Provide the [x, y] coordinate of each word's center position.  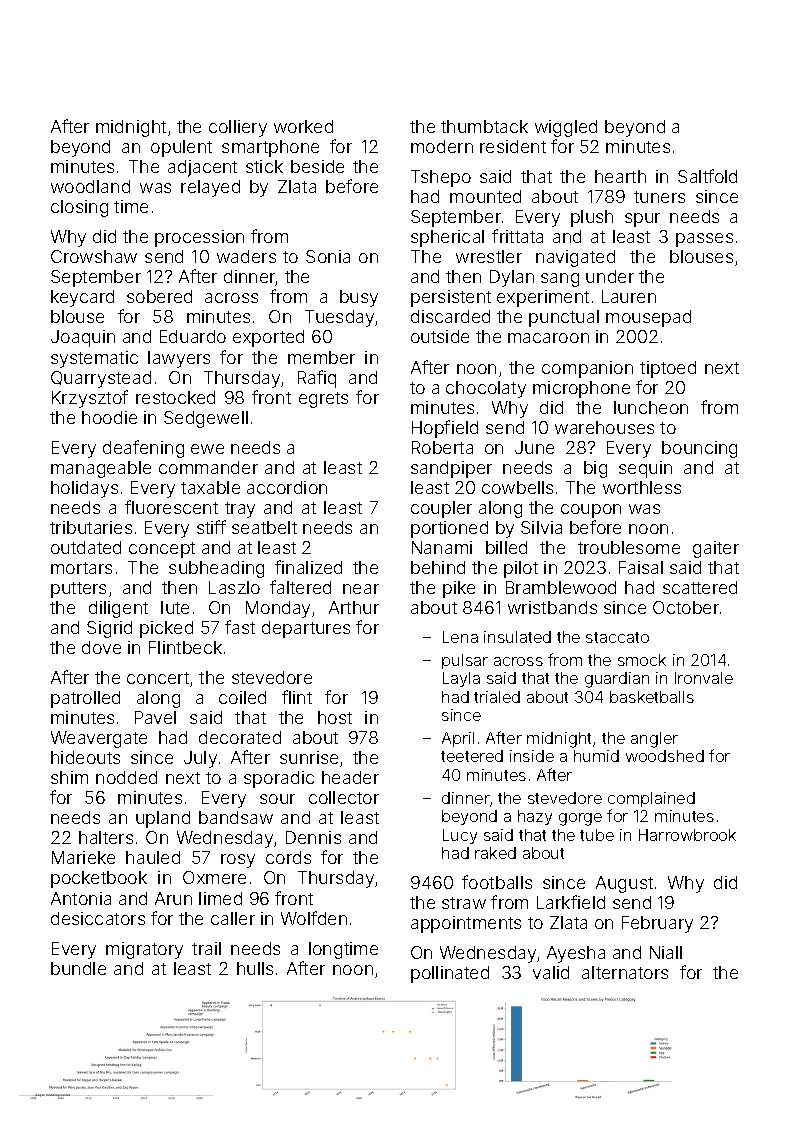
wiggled [566, 128]
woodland [90, 186]
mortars [81, 568]
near [361, 589]
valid [551, 972]
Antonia [81, 898]
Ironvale [704, 678]
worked [303, 126]
